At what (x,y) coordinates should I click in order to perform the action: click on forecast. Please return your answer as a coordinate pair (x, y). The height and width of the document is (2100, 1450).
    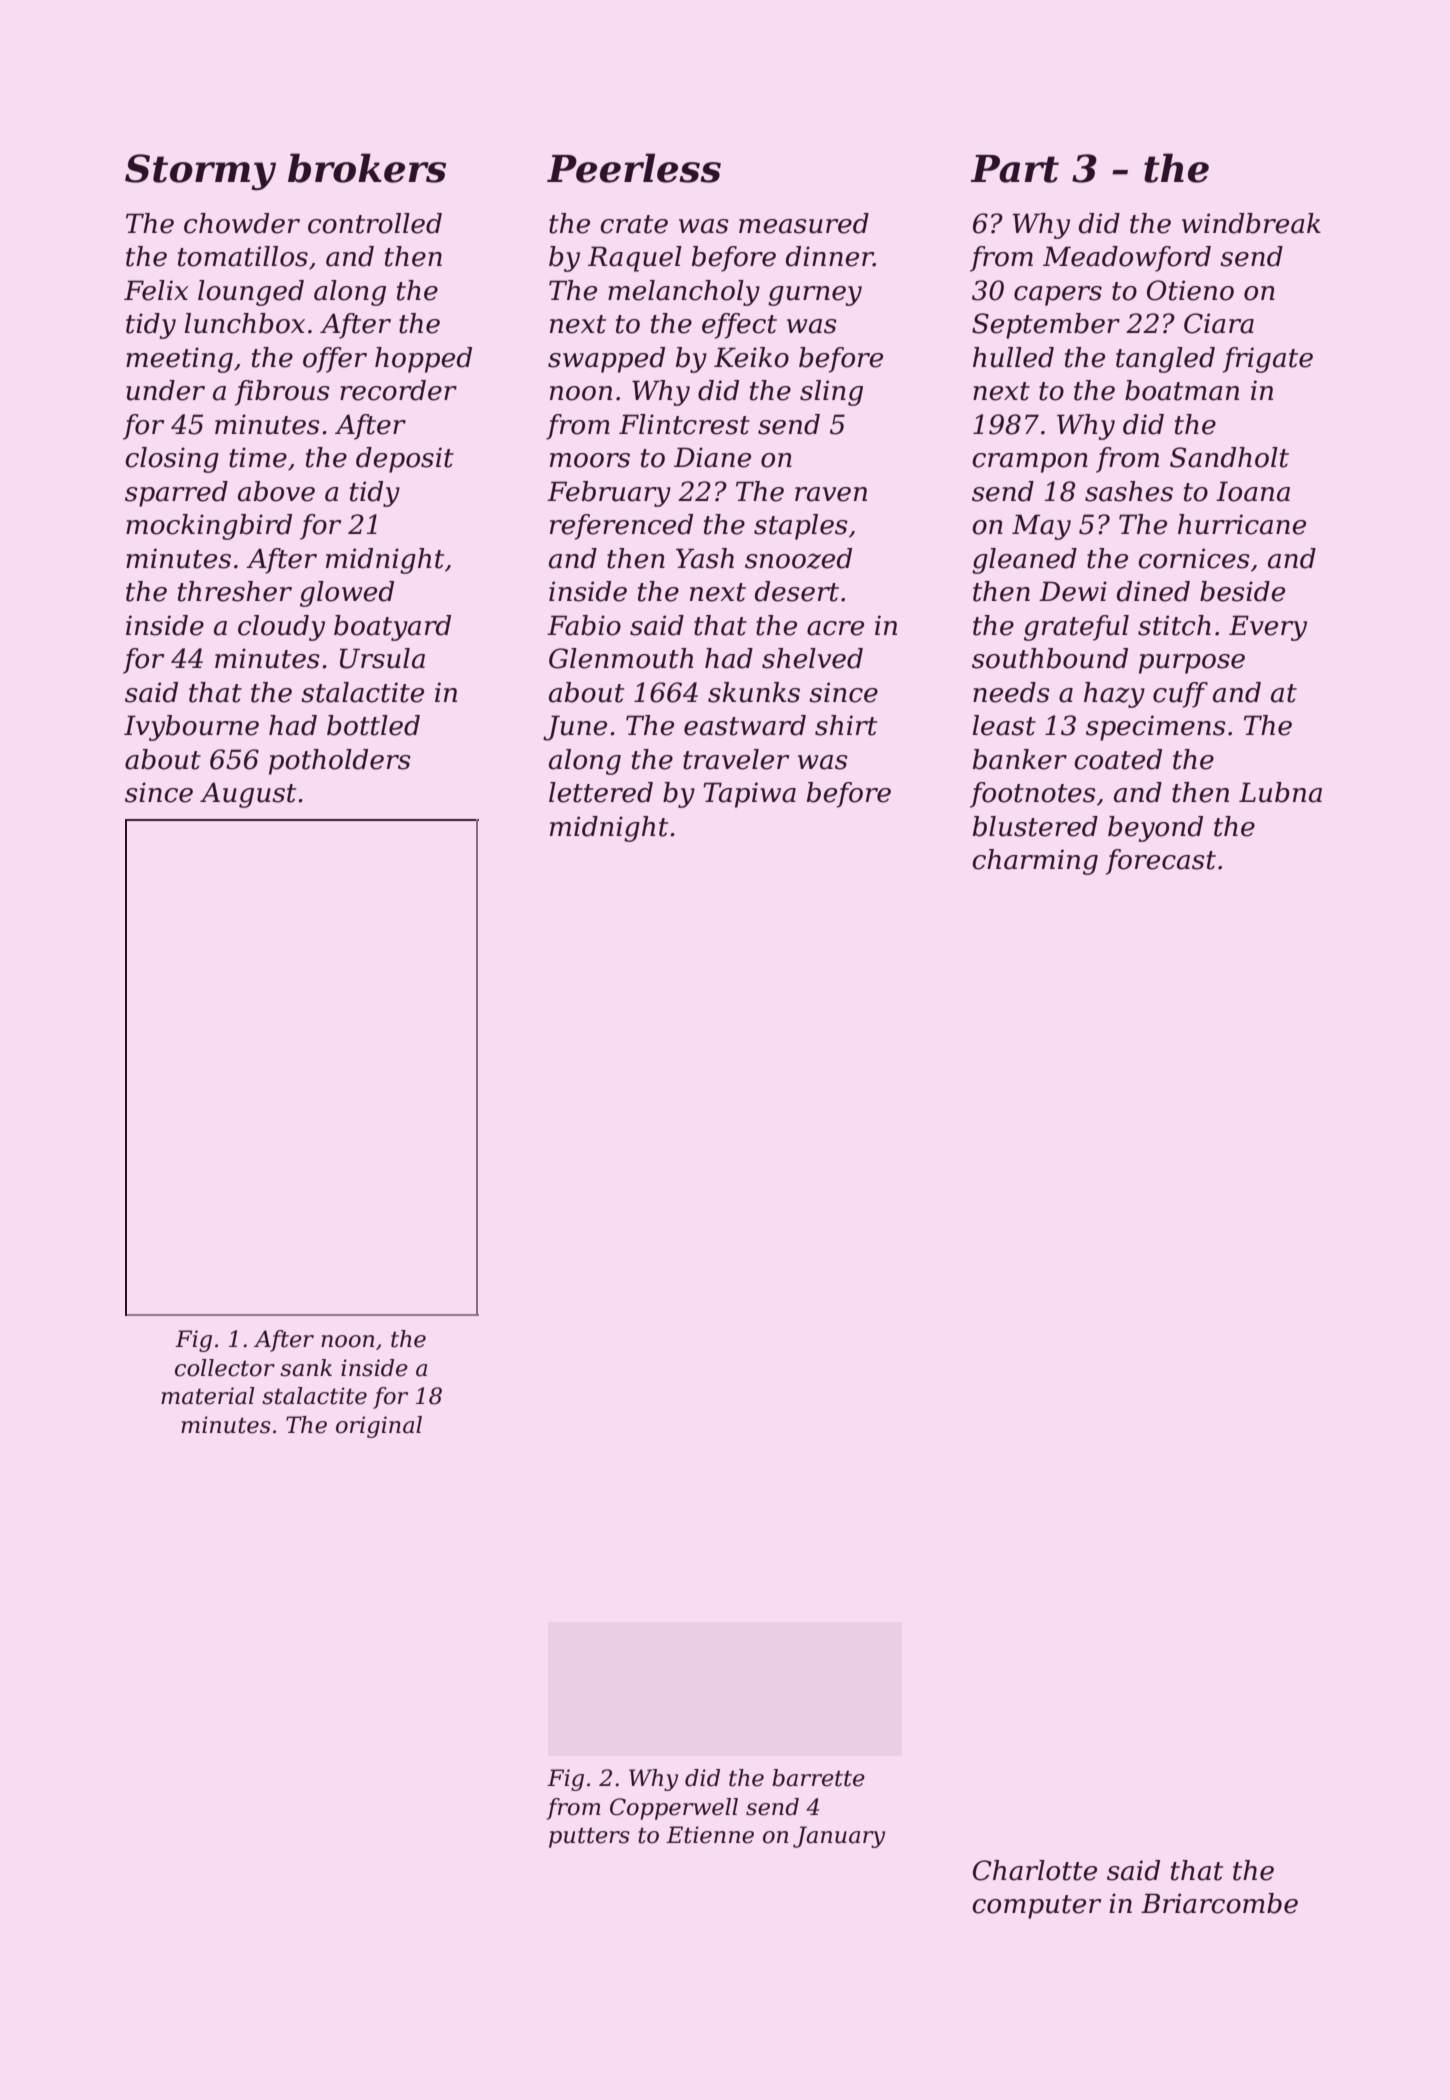
    Looking at the image, I should click on (1161, 862).
